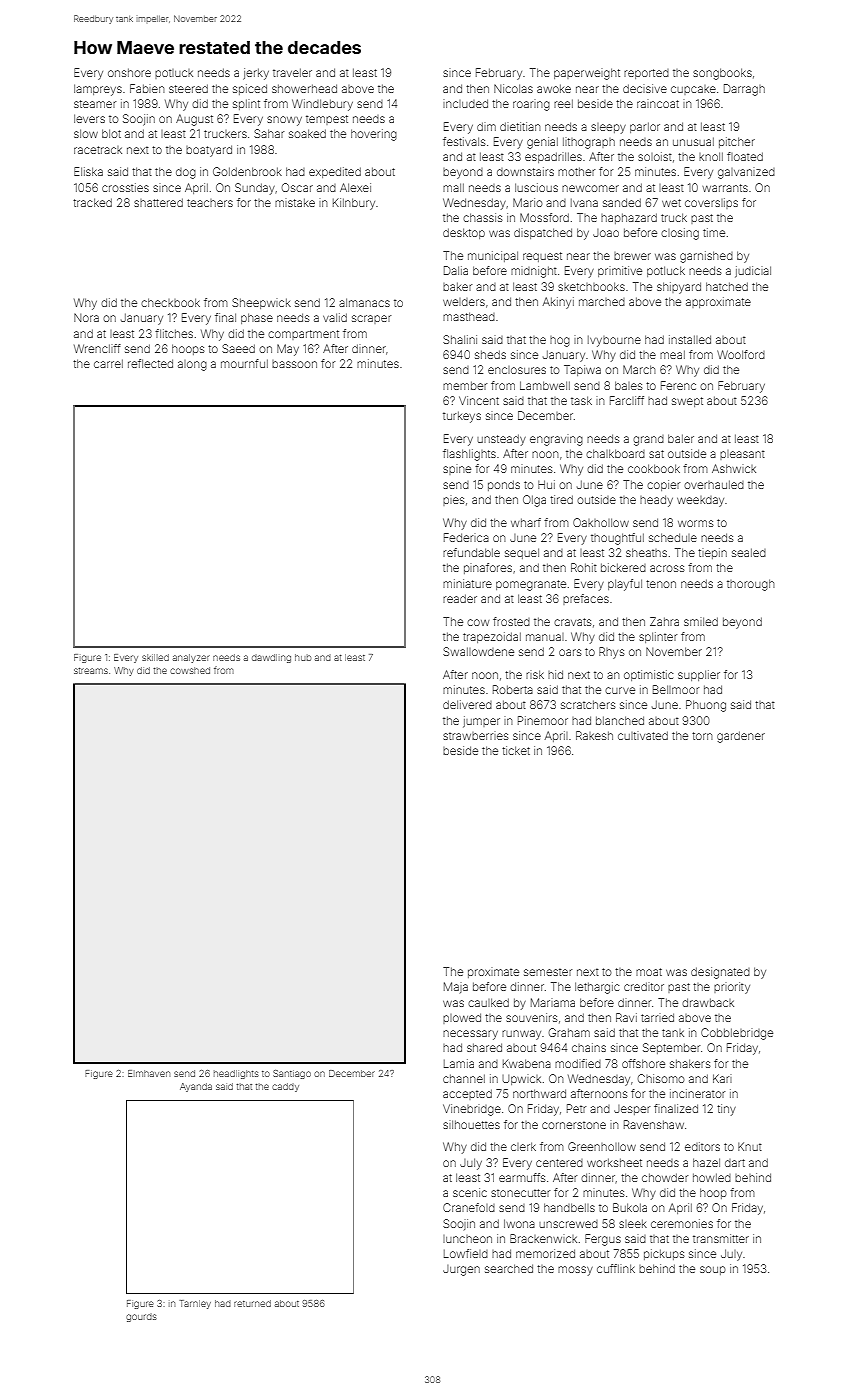 The image size is (849, 1400). Describe the element at coordinates (643, 735) in the screenshot. I see `cultivated` at that location.
